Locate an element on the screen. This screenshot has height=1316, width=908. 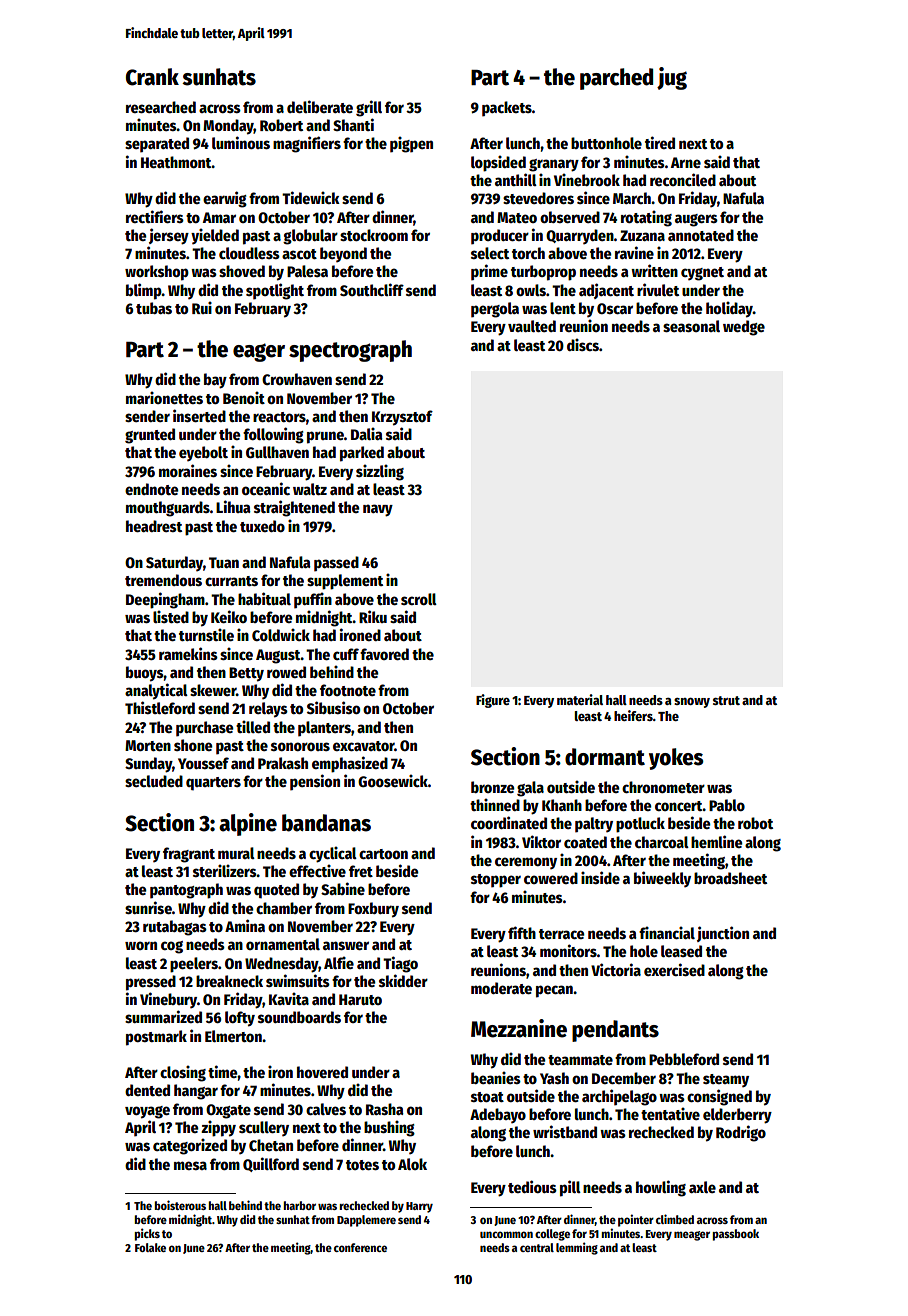
scroll is located at coordinates (419, 599).
